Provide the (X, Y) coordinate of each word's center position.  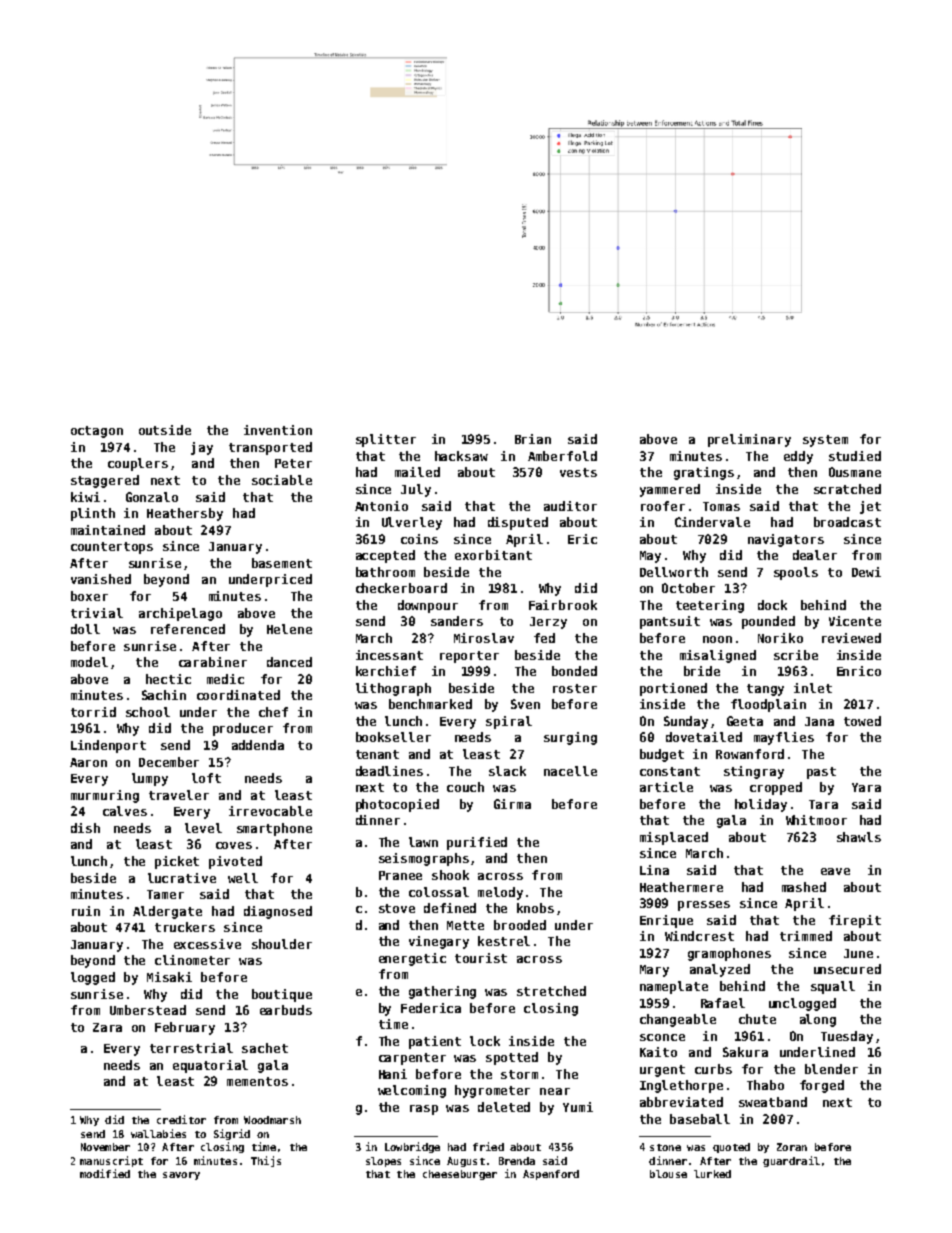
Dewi (866, 572)
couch (465, 787)
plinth (93, 514)
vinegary (439, 942)
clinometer (192, 960)
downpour (428, 606)
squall (833, 987)
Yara (866, 787)
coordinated (238, 695)
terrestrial (191, 1048)
